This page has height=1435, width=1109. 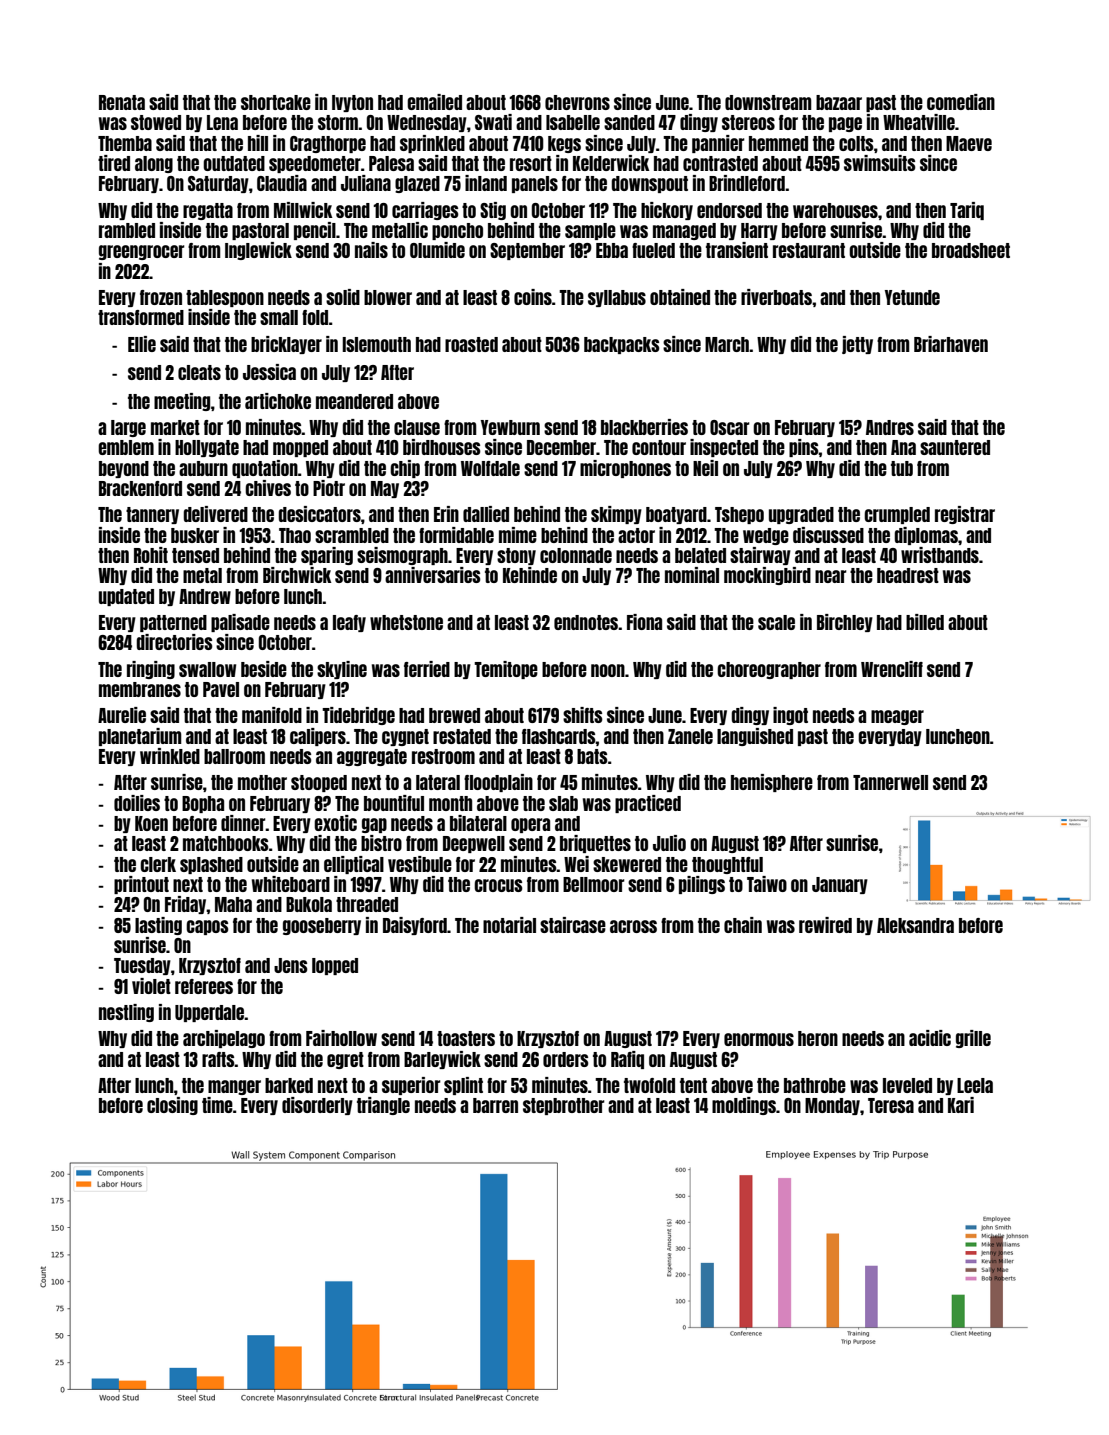 What do you see at coordinates (608, 670) in the page?
I see `noon` at bounding box center [608, 670].
